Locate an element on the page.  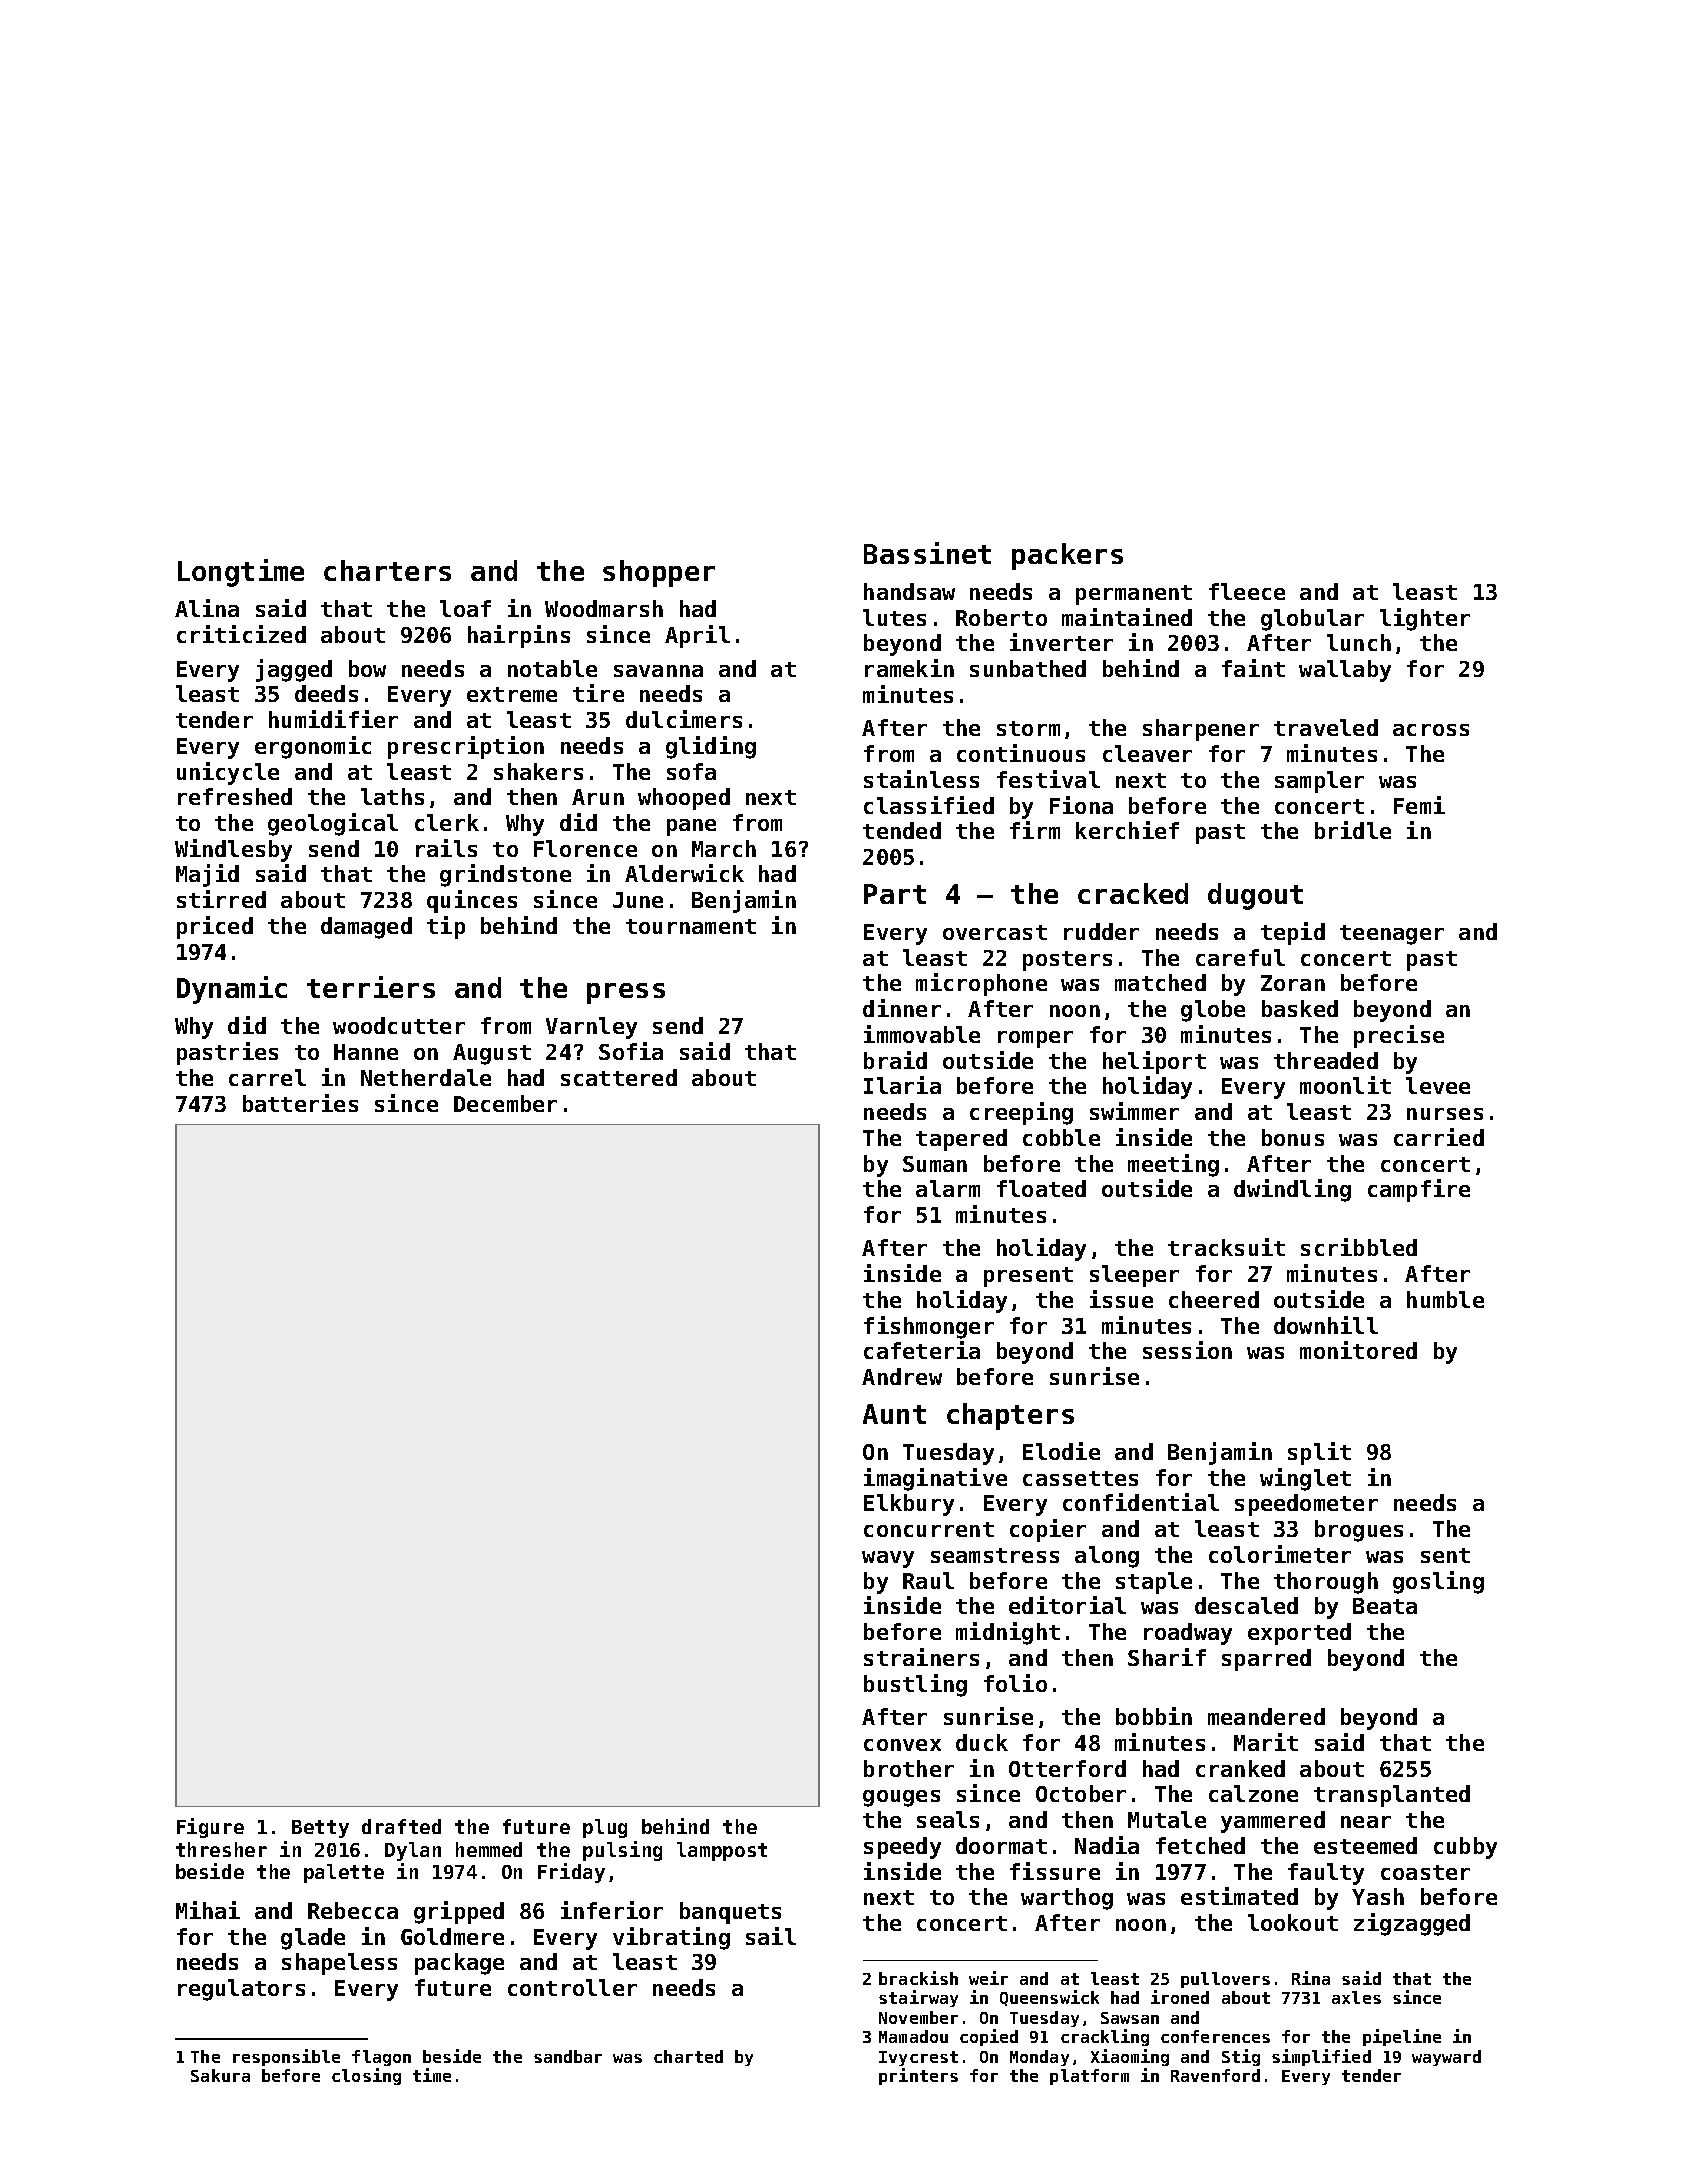
printers is located at coordinates (918, 2076).
